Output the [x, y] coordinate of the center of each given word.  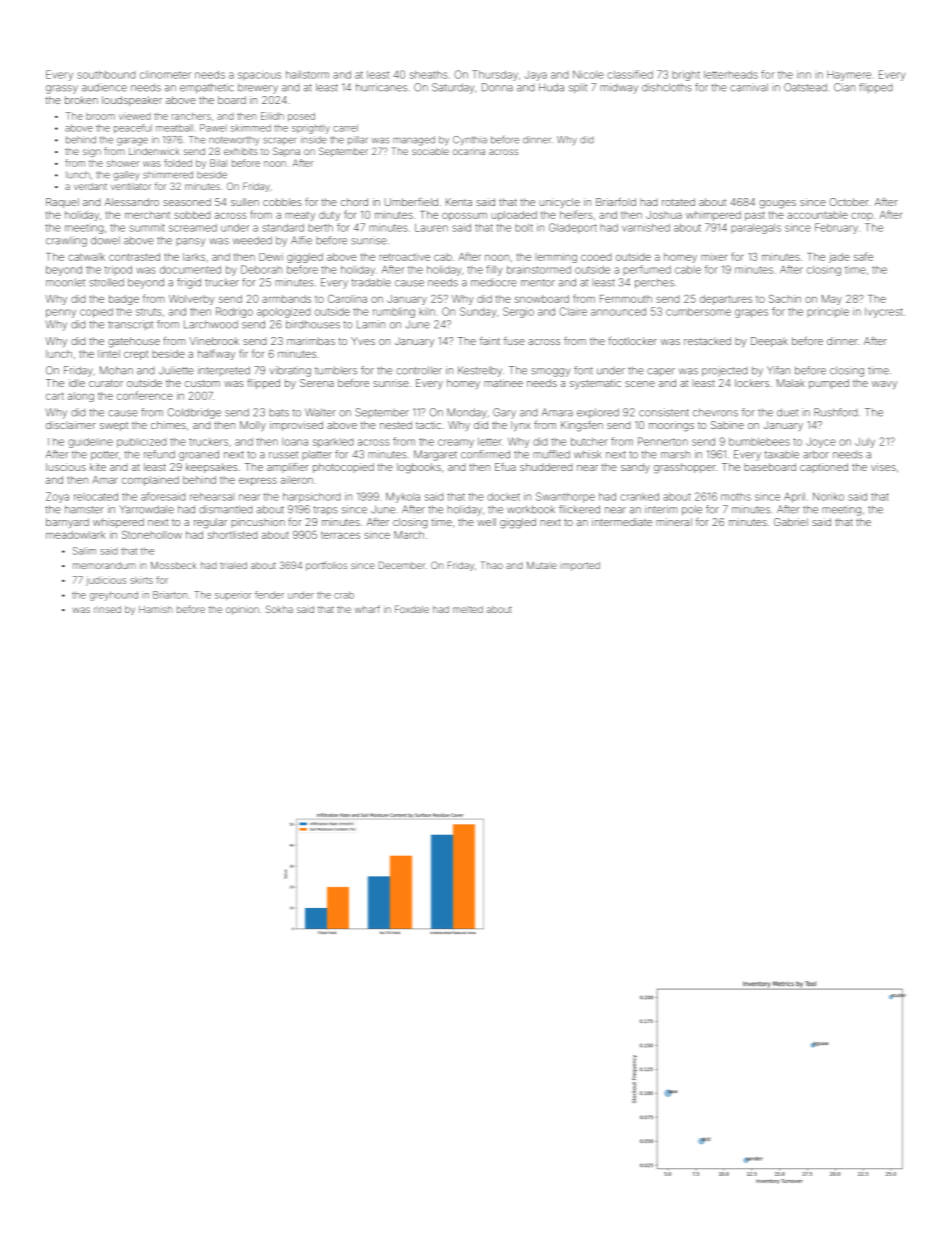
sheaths [428, 75]
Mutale [542, 565]
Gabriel [791, 522]
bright [686, 76]
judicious [106, 581]
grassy [62, 89]
